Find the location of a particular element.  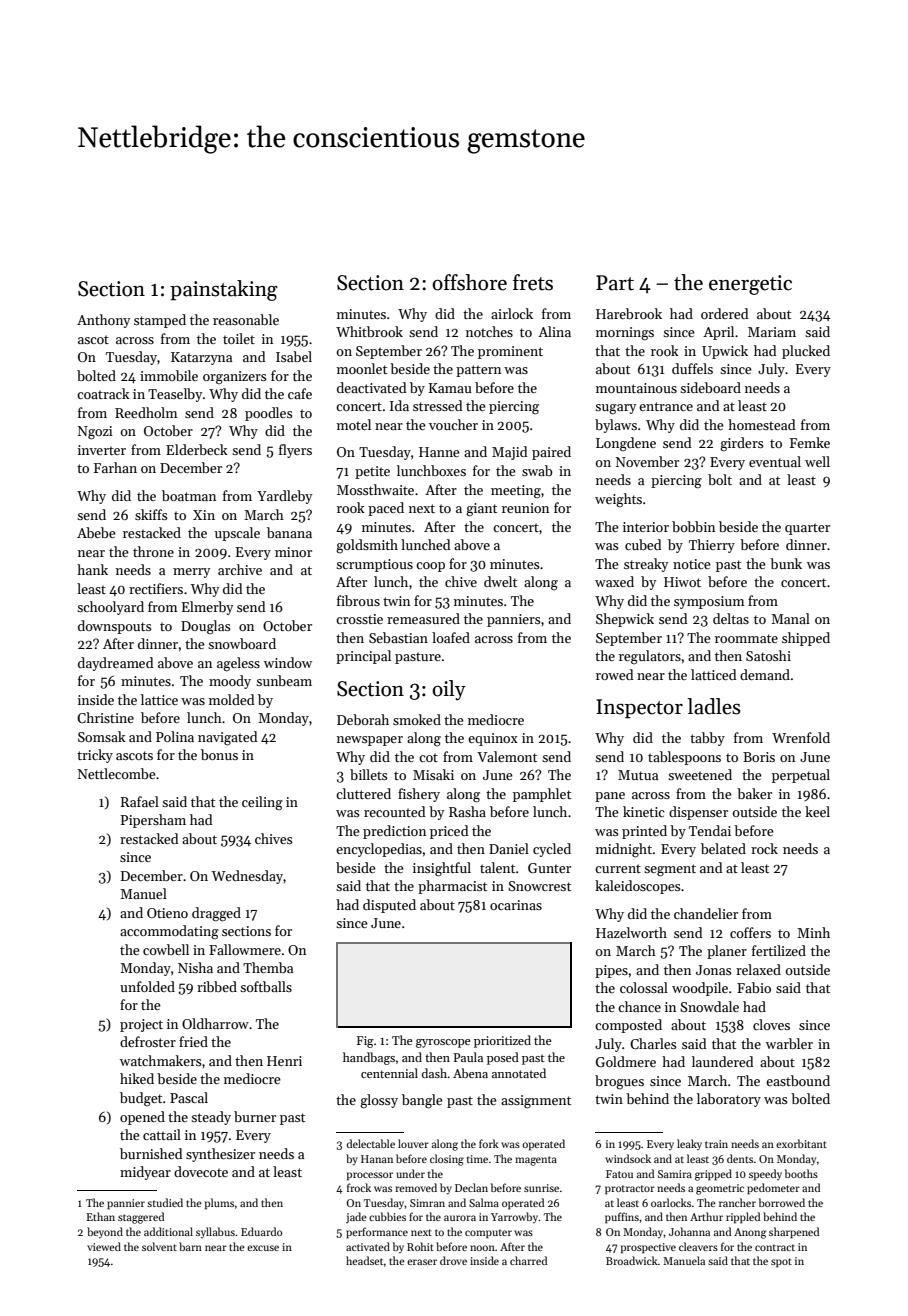

smoked is located at coordinates (417, 719).
